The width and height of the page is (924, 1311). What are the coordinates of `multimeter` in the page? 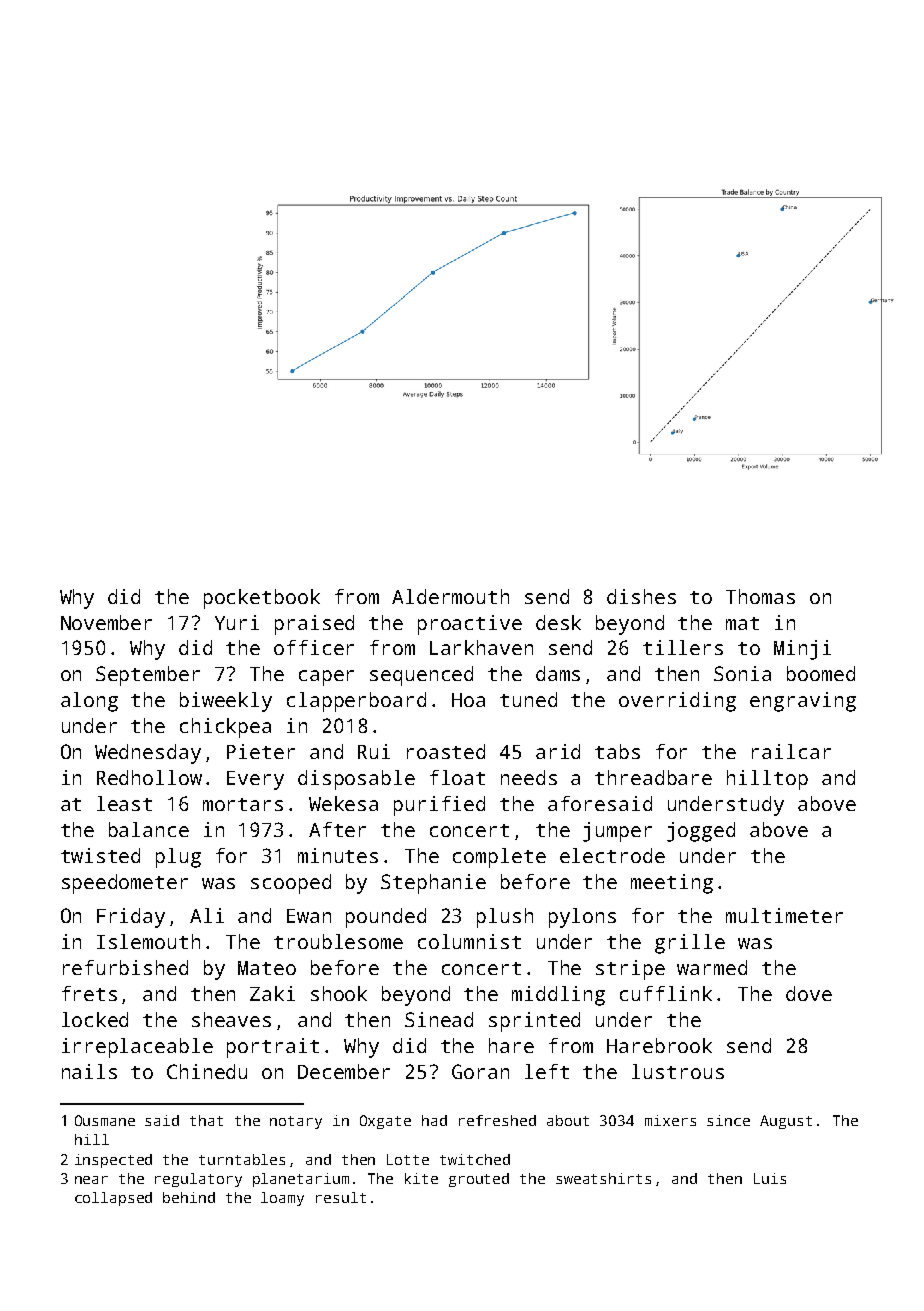 It's located at (784, 915).
